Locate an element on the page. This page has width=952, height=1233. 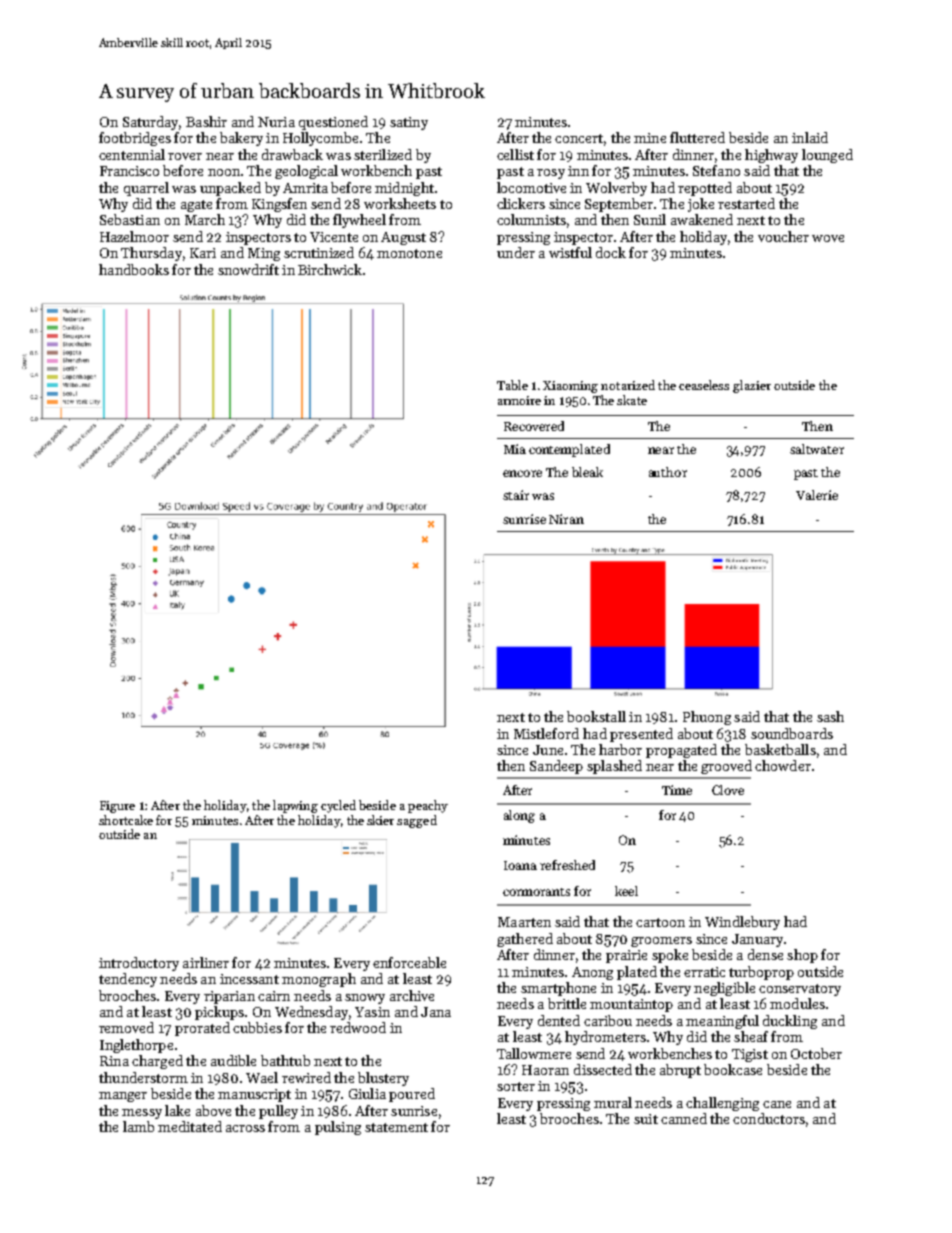
lapwing is located at coordinates (295, 806).
